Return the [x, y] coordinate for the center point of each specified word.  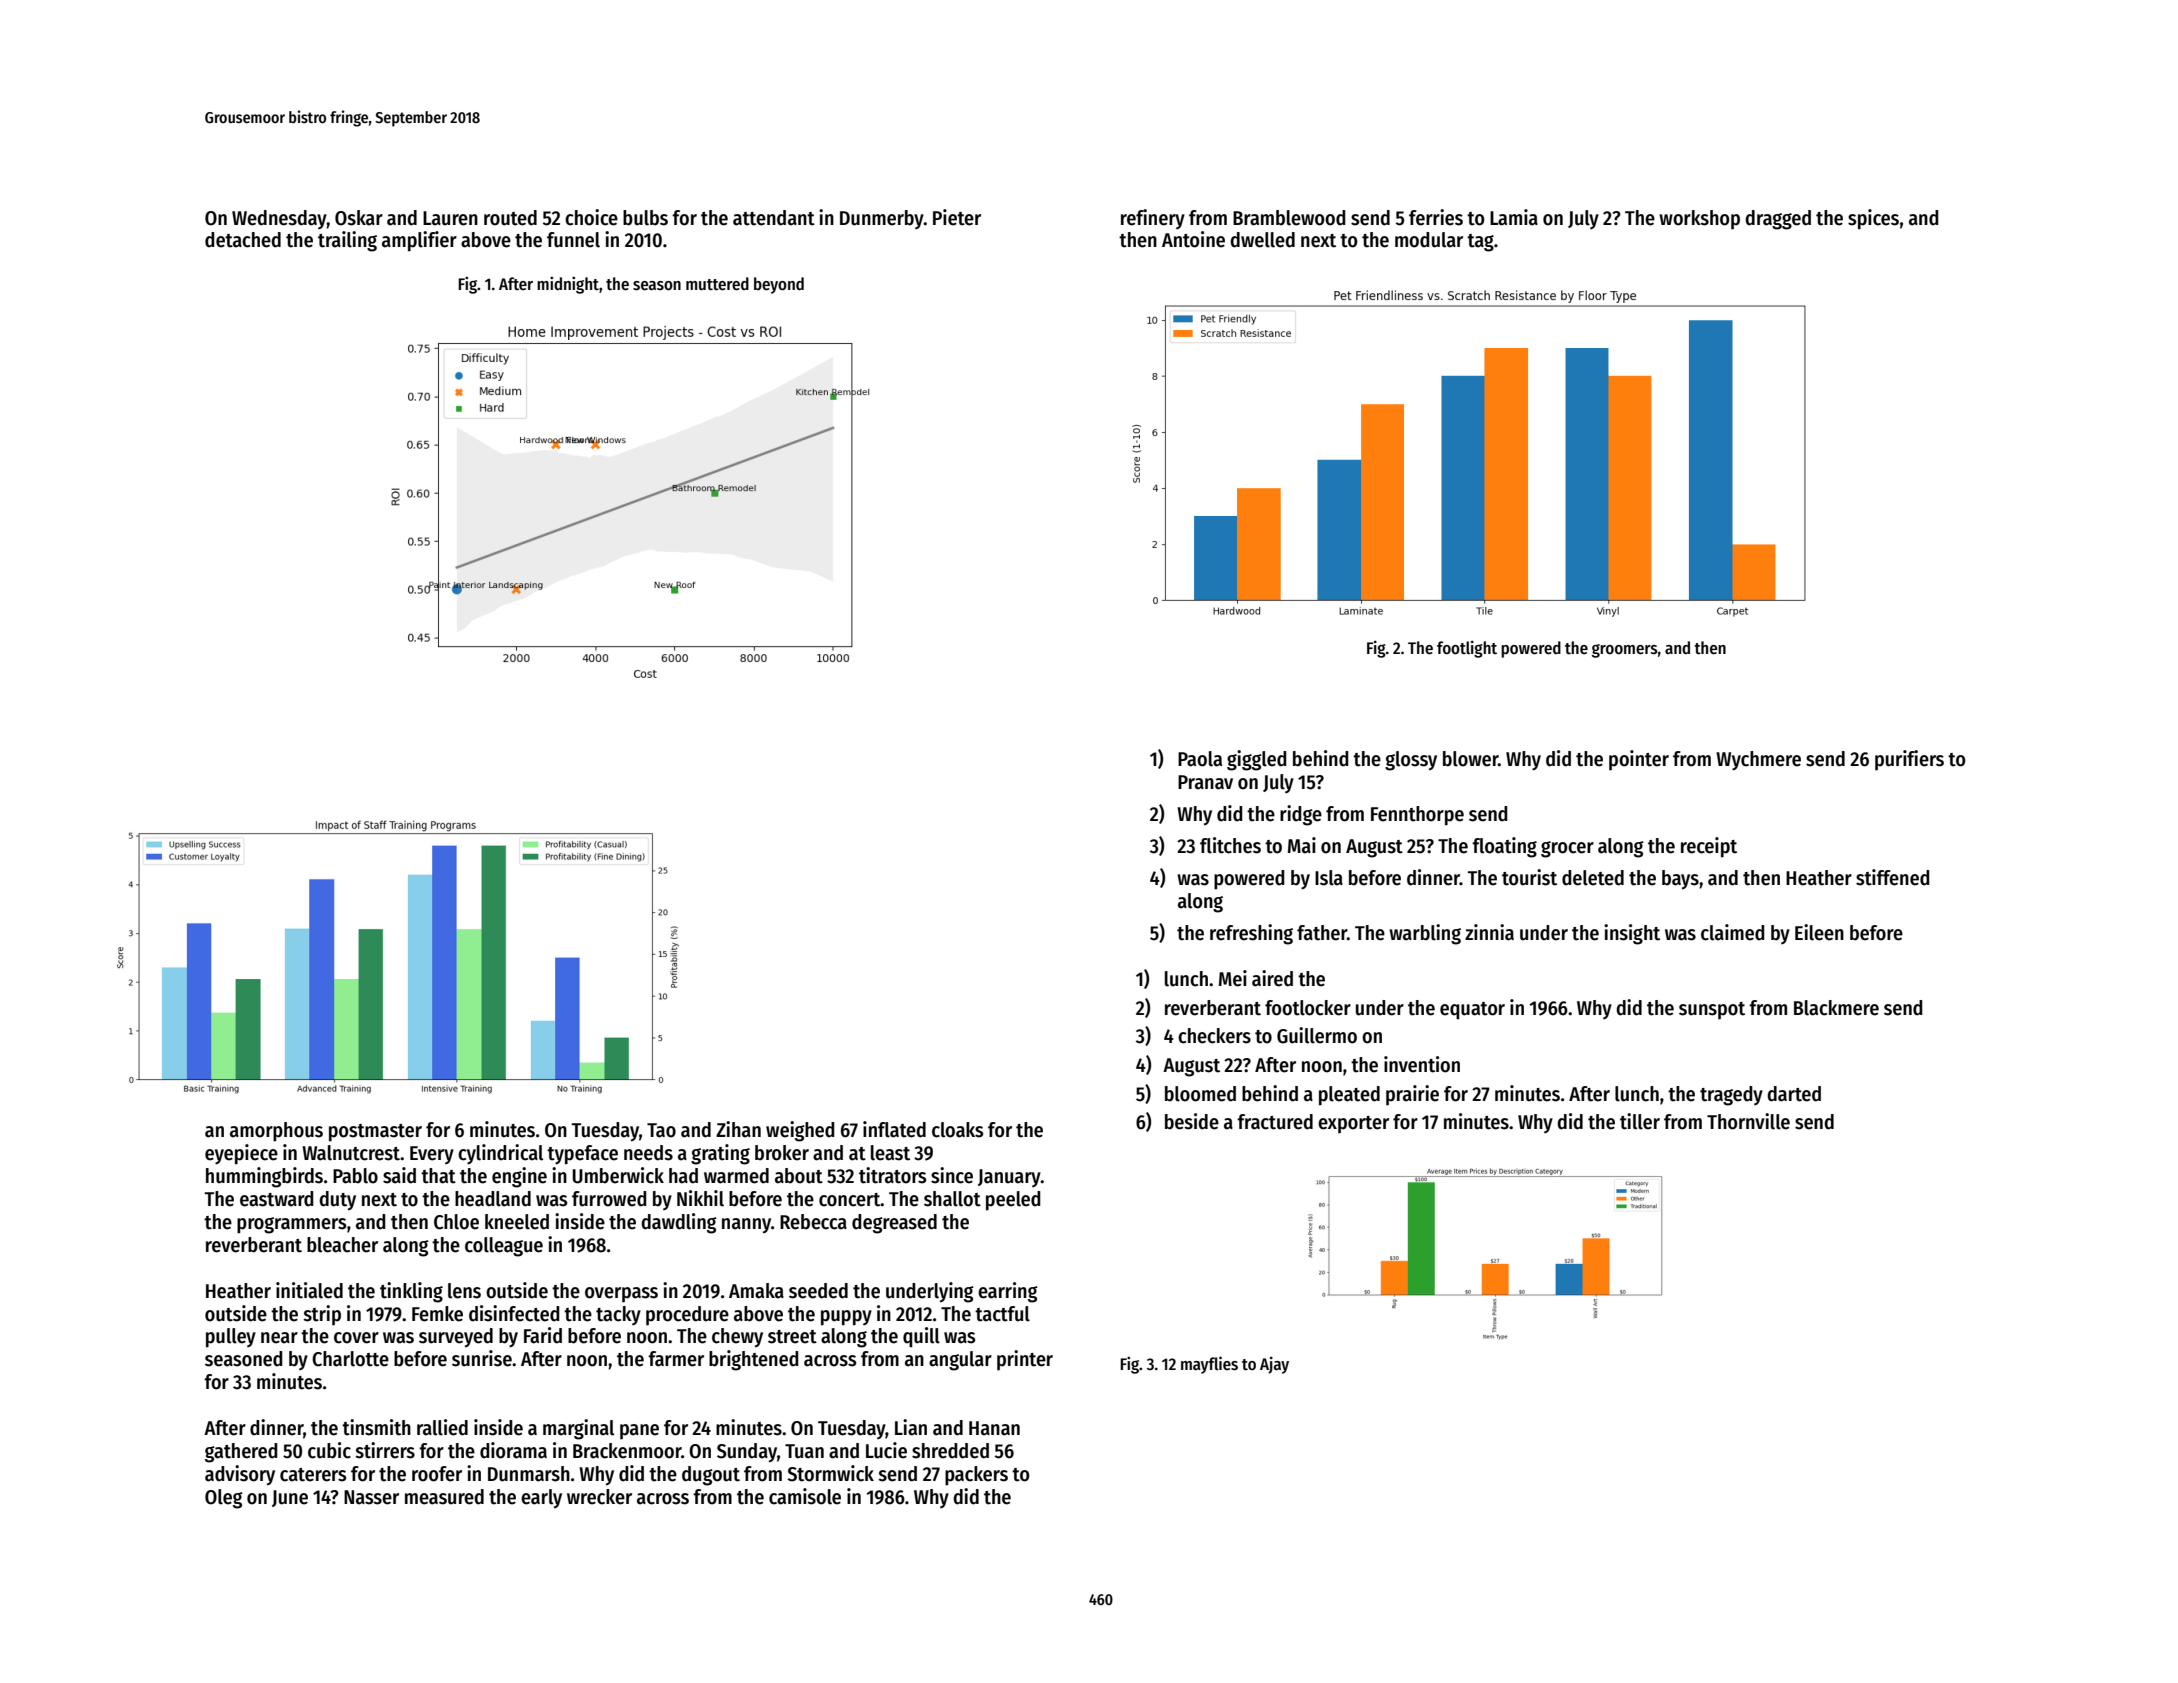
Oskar [359, 218]
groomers [1625, 651]
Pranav [1205, 782]
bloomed [1200, 1094]
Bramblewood [1289, 218]
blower [1470, 759]
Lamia [1514, 217]
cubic [329, 1450]
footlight [1467, 649]
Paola [1200, 759]
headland [493, 1199]
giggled [1257, 760]
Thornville [1748, 1121]
